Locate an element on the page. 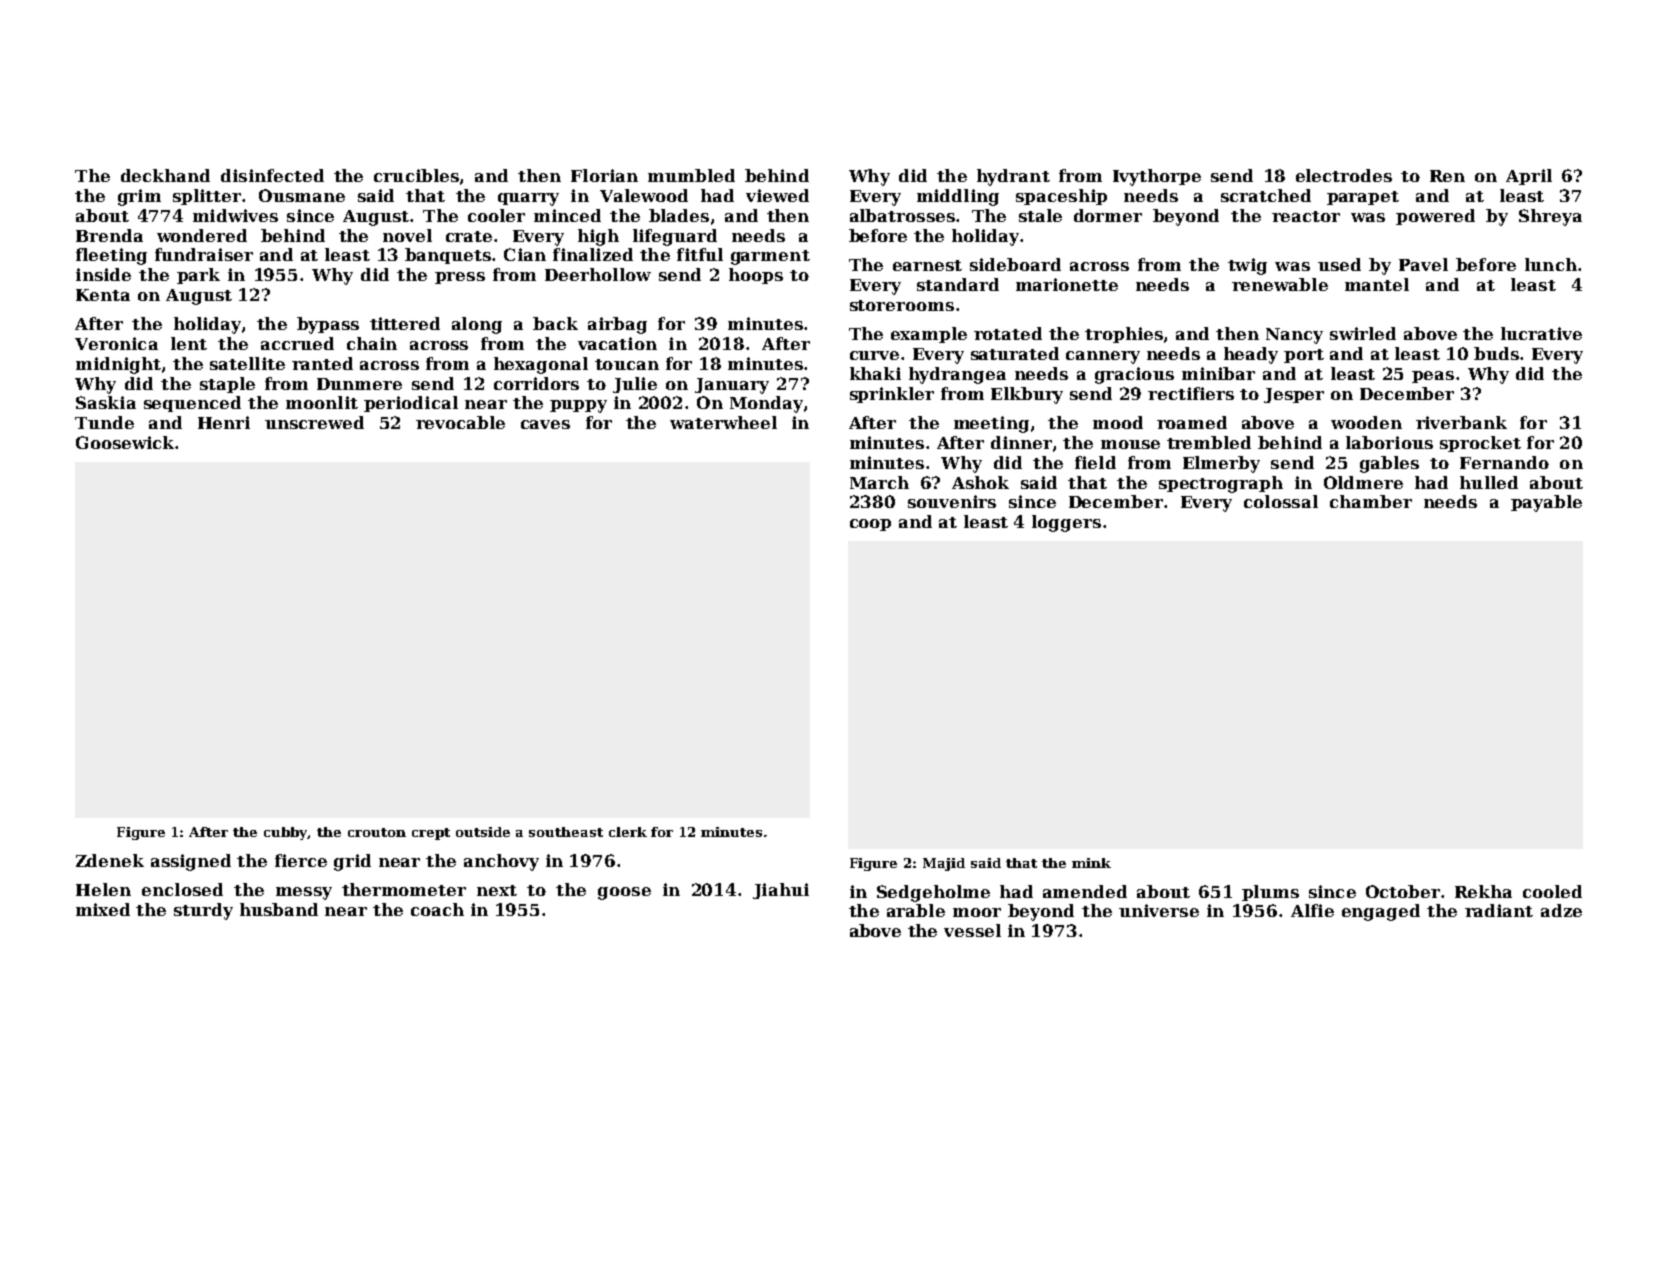 Image resolution: width=1658 pixels, height=1281 pixels. fierce is located at coordinates (301, 860).
